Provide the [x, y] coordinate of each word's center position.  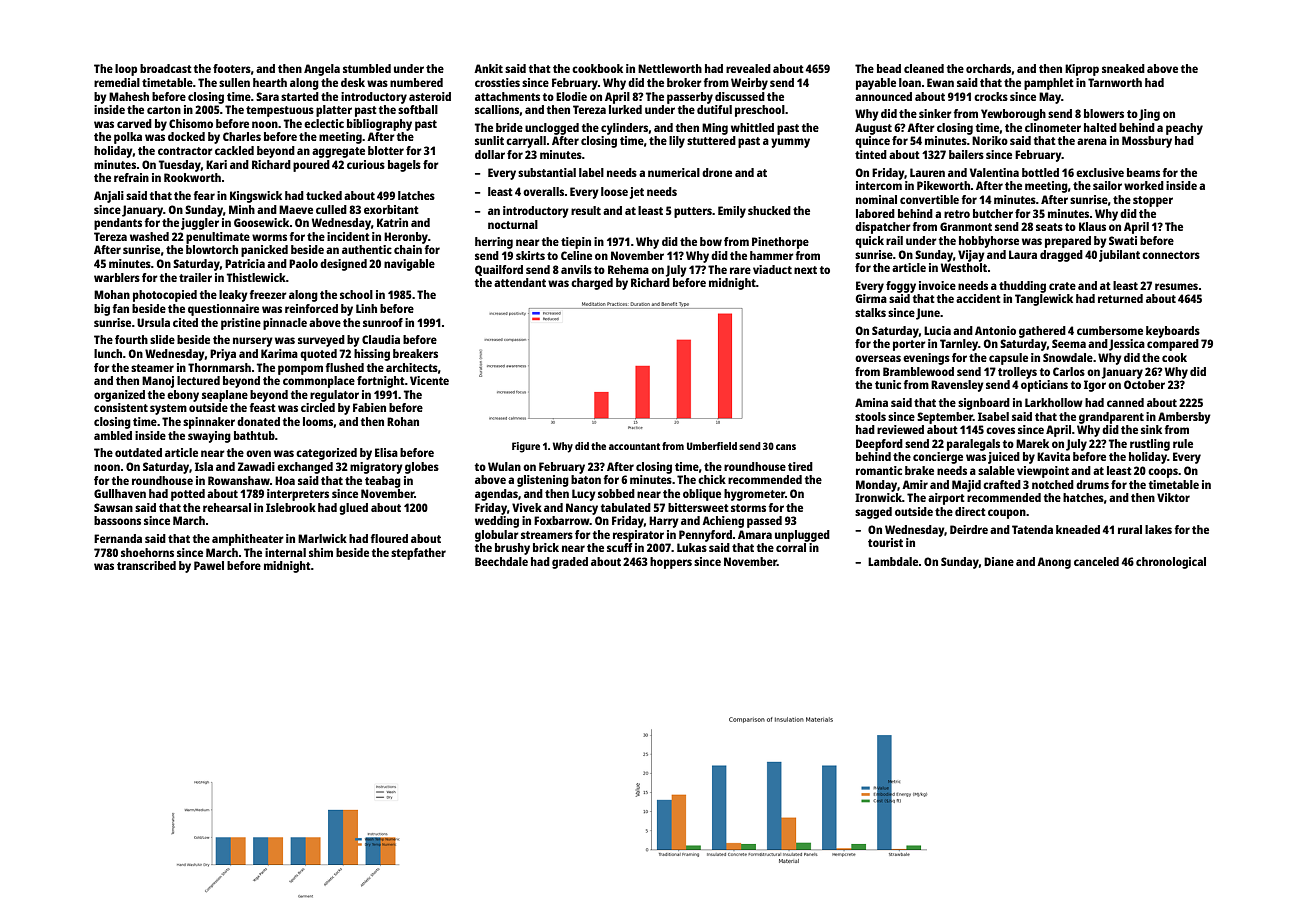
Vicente [429, 380]
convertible [929, 199]
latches [416, 195]
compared [1173, 345]
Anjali [109, 197]
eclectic [324, 123]
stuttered [711, 140]
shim [321, 552]
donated [258, 421]
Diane [999, 561]
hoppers [671, 563]
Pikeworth [944, 185]
